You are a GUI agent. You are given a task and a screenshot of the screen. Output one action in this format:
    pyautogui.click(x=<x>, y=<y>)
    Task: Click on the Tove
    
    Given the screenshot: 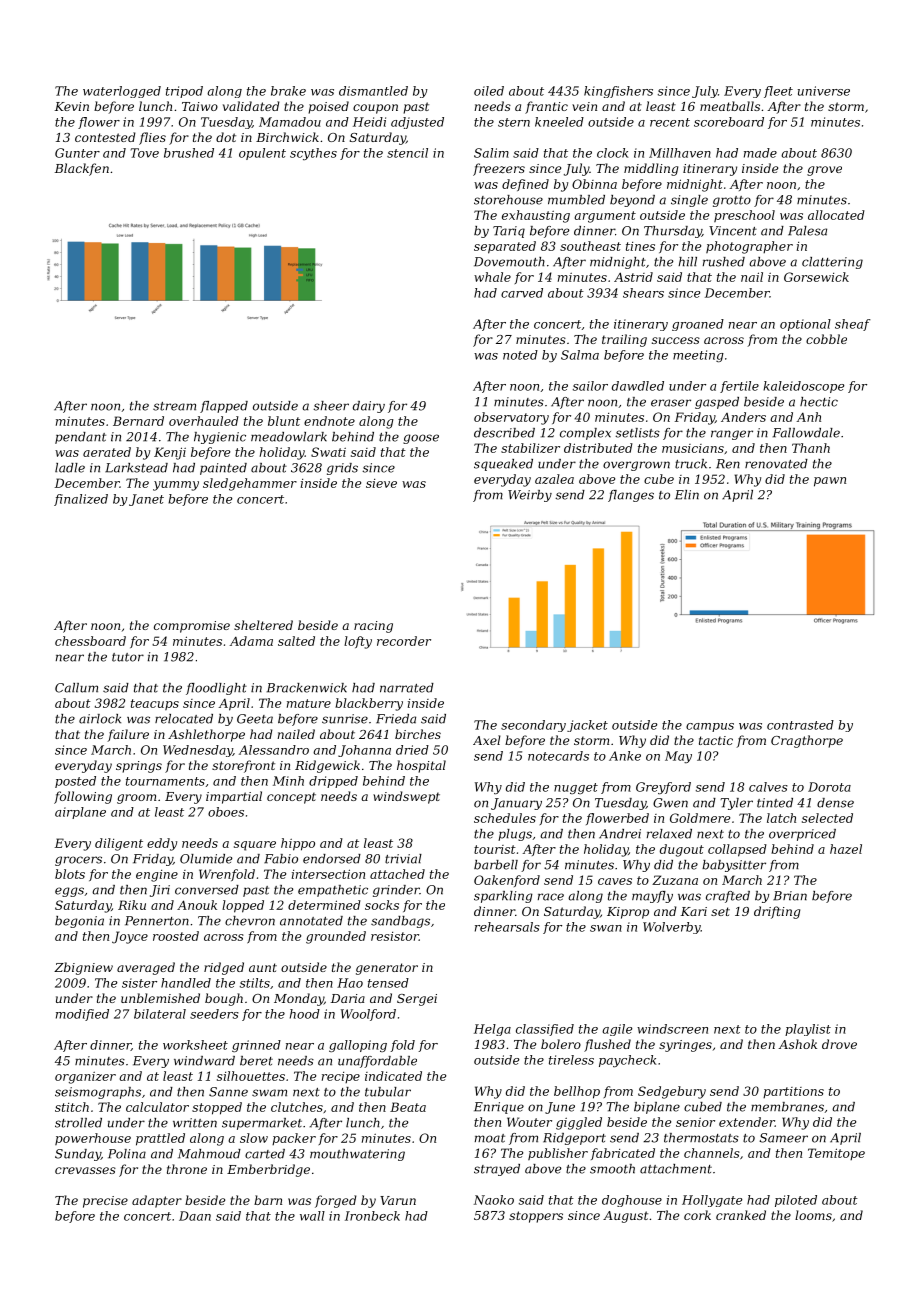 What is the action you would take?
    pyautogui.click(x=145, y=153)
